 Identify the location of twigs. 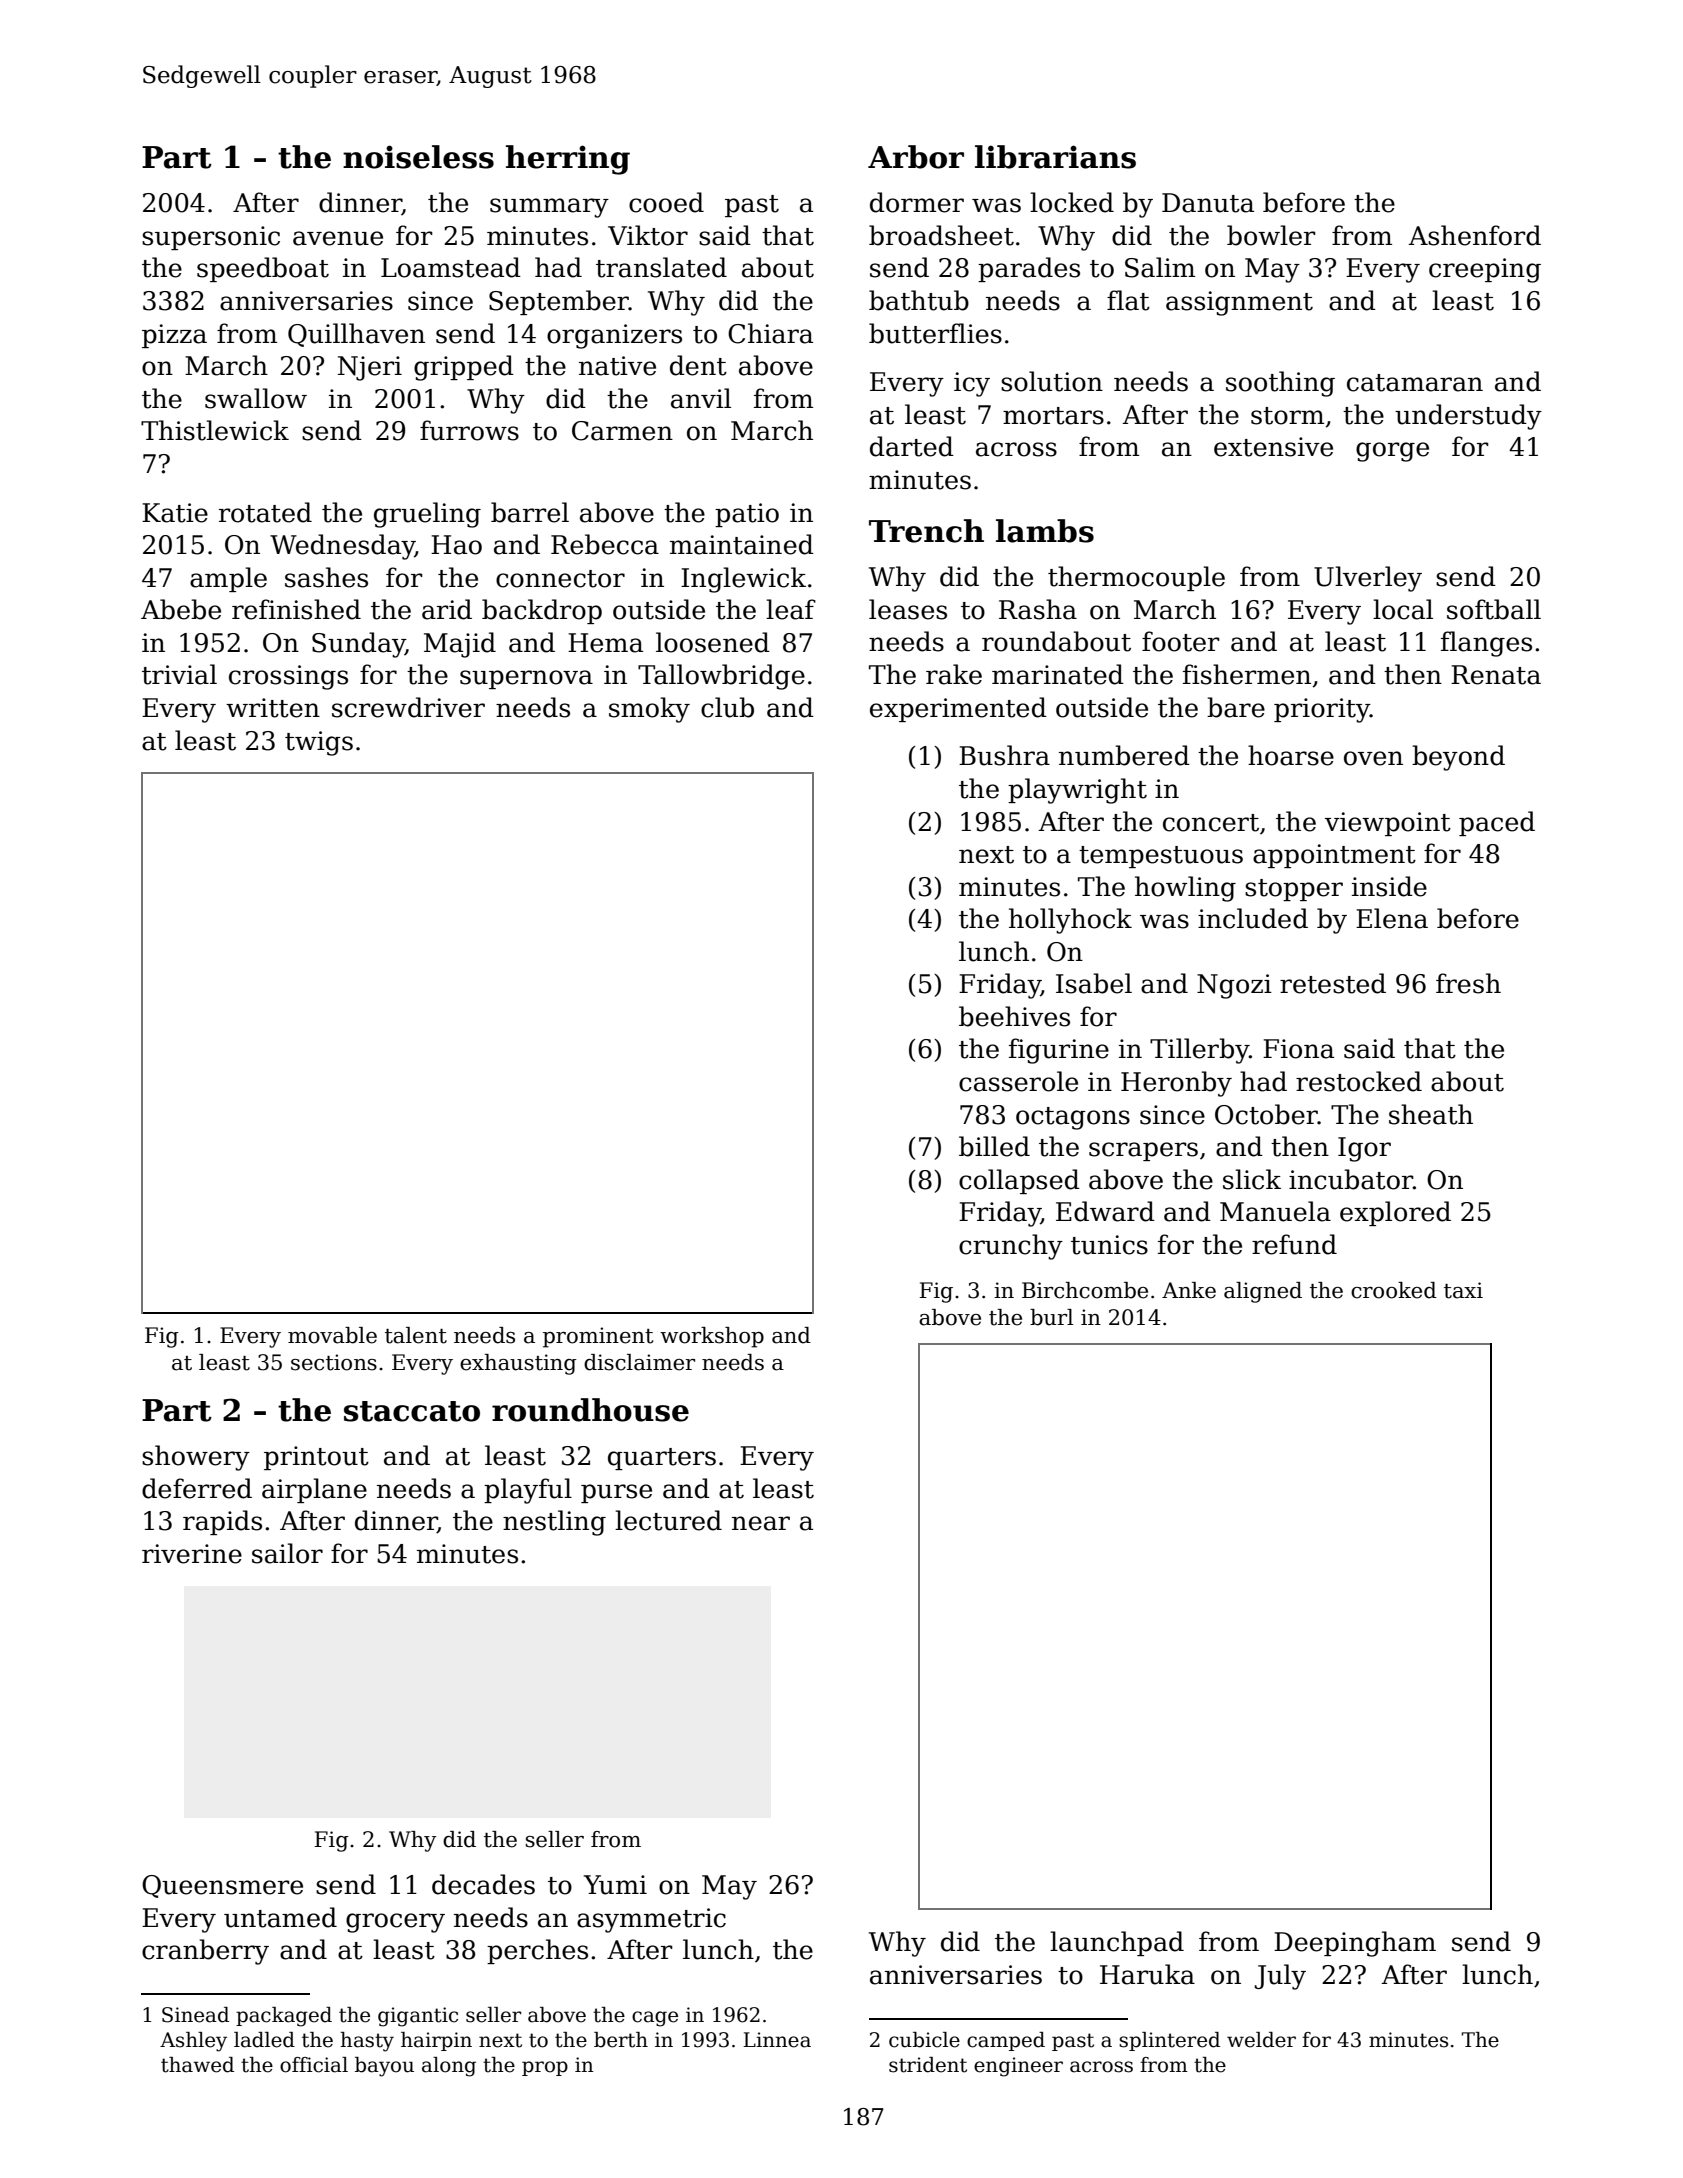
(319, 743).
